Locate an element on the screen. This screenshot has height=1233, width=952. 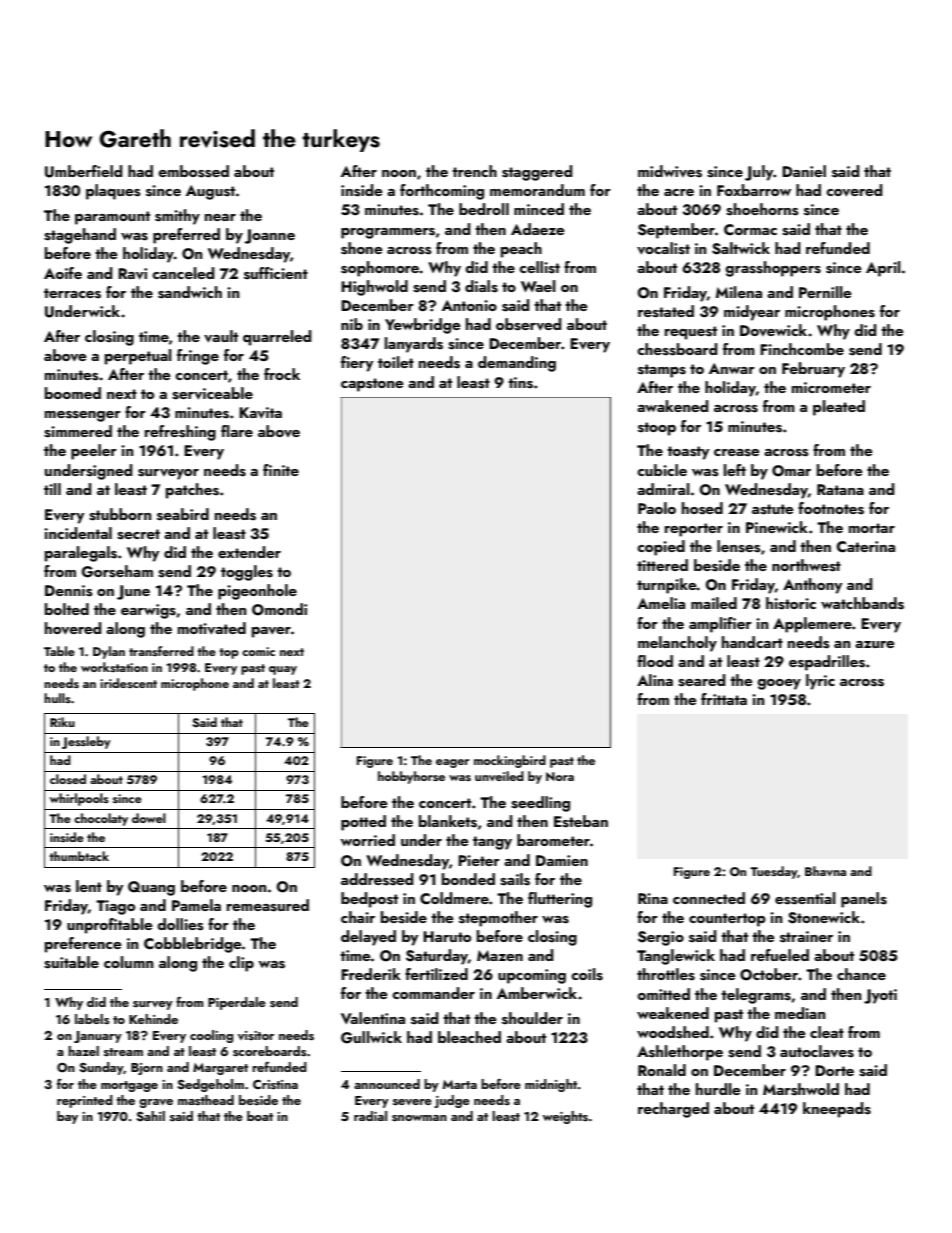
Pernille is located at coordinates (825, 292).
